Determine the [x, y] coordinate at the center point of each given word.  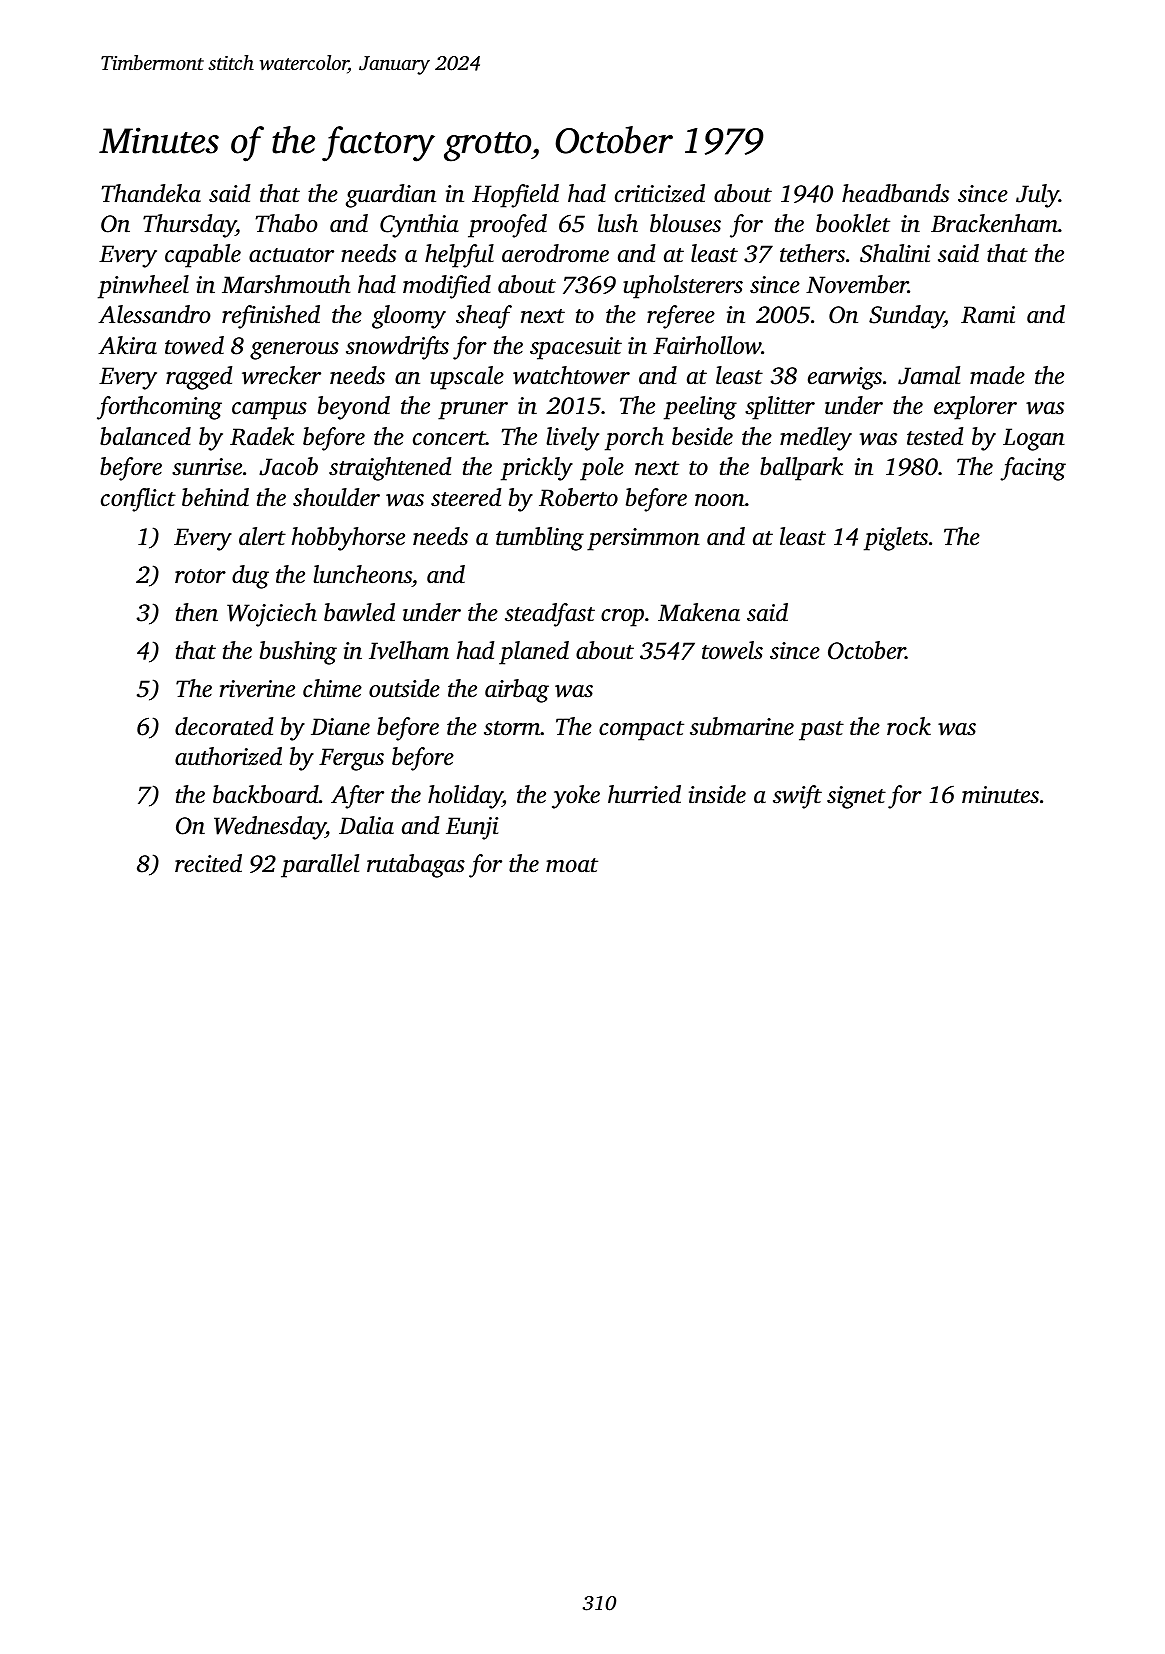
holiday [465, 797]
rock [909, 726]
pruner [473, 411]
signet [856, 797]
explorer [975, 408]
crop [622, 618]
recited [208, 863]
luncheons [362, 574]
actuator [291, 255]
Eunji [472, 828]
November [857, 284]
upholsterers [683, 287]
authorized [228, 756]
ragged [199, 378]
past [821, 731]
